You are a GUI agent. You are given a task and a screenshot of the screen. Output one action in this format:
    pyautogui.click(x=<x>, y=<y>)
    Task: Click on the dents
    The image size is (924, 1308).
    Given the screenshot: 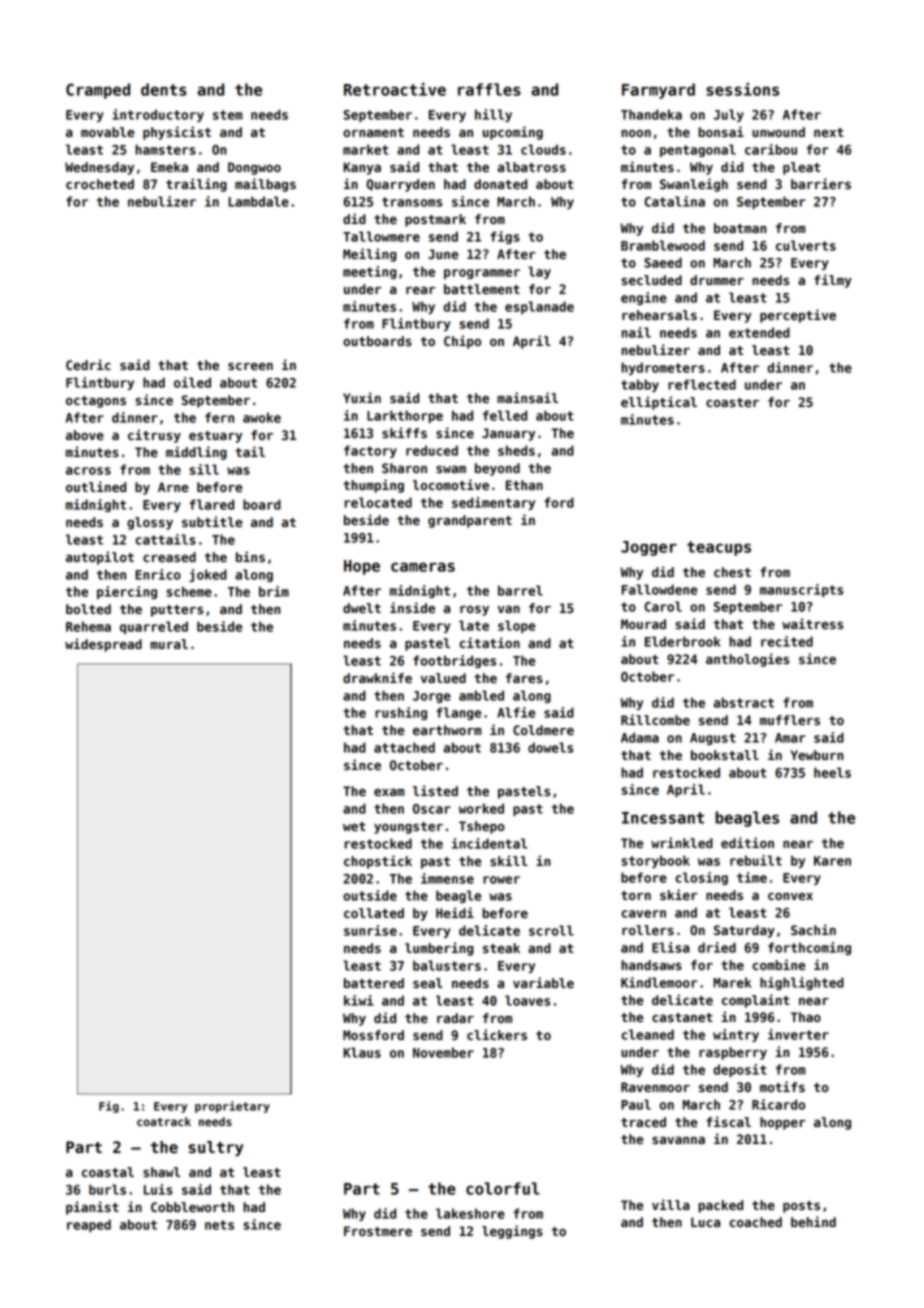 What is the action you would take?
    pyautogui.click(x=164, y=89)
